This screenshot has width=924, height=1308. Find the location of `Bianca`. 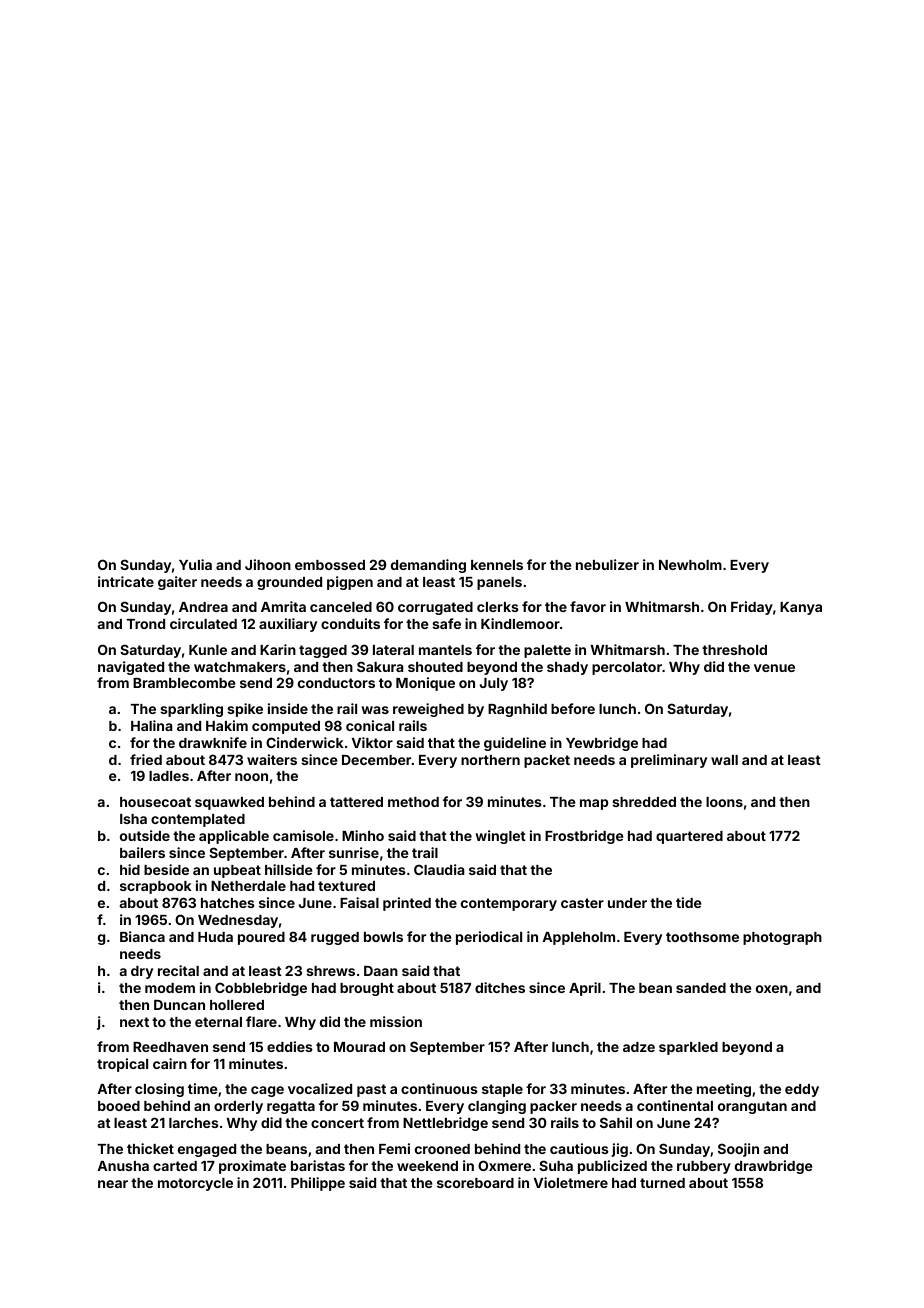

Bianca is located at coordinates (142, 936).
